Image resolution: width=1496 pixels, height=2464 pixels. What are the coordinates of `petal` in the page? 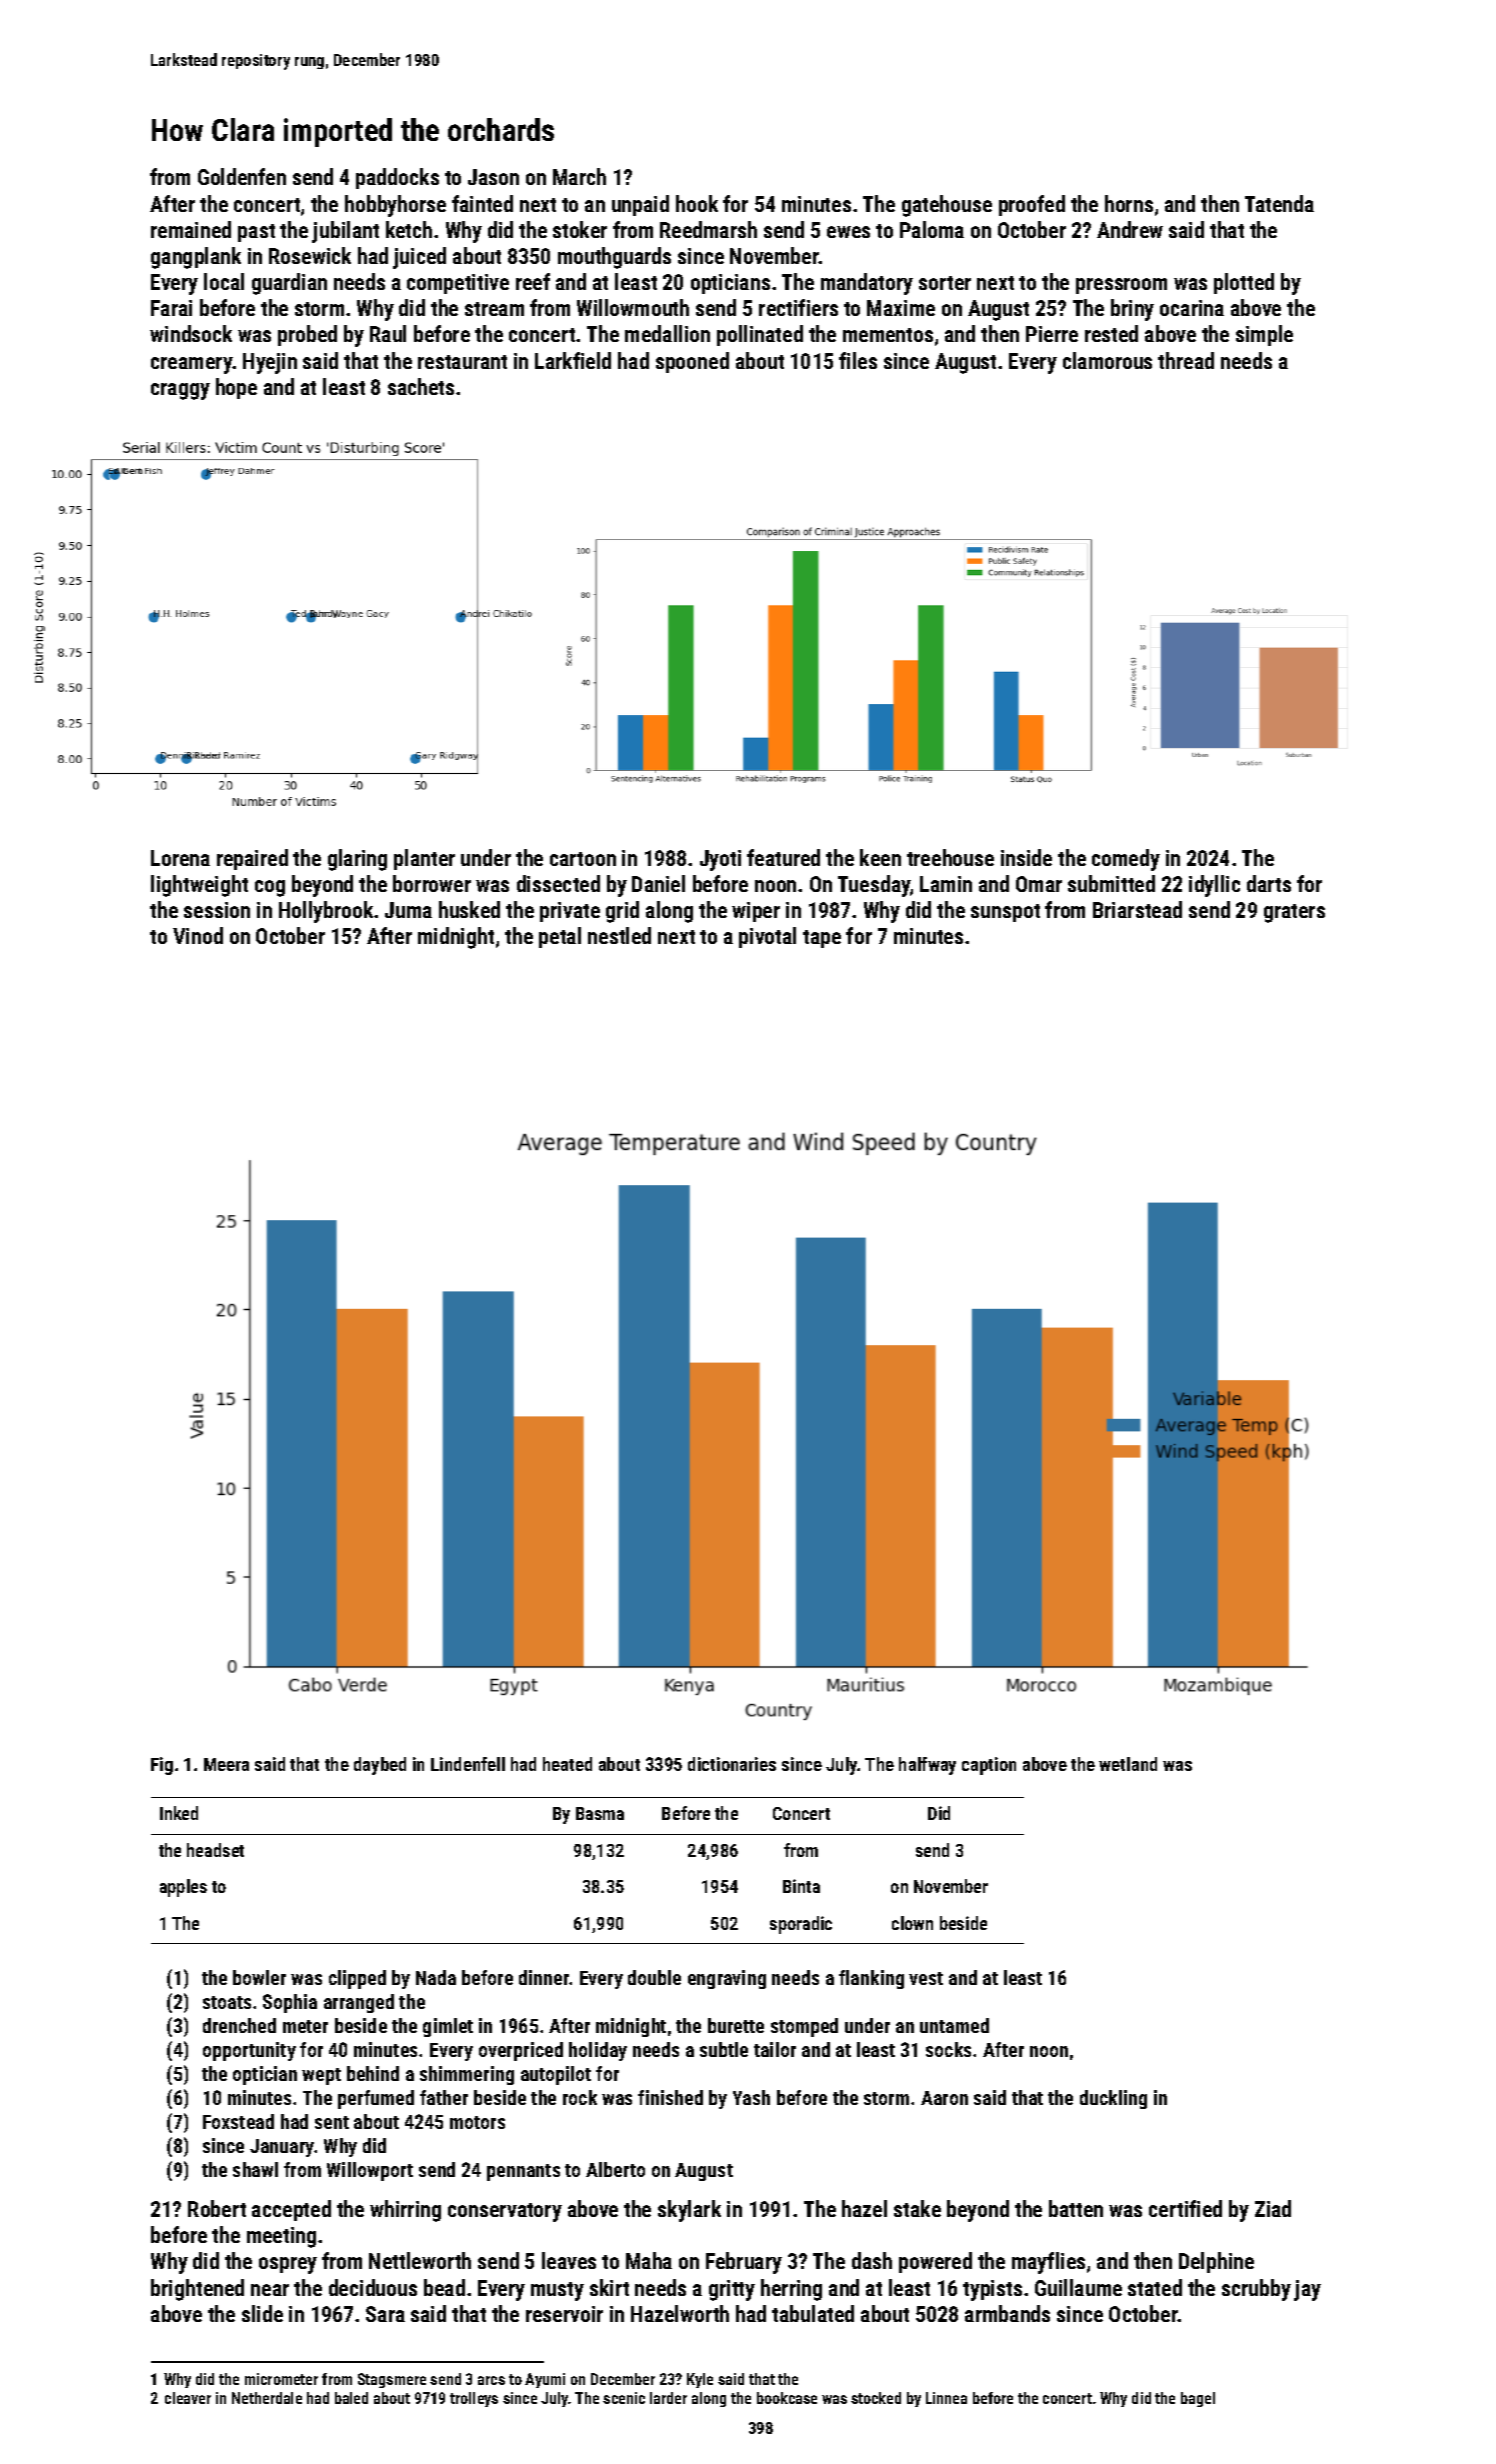 It's located at (560, 937).
